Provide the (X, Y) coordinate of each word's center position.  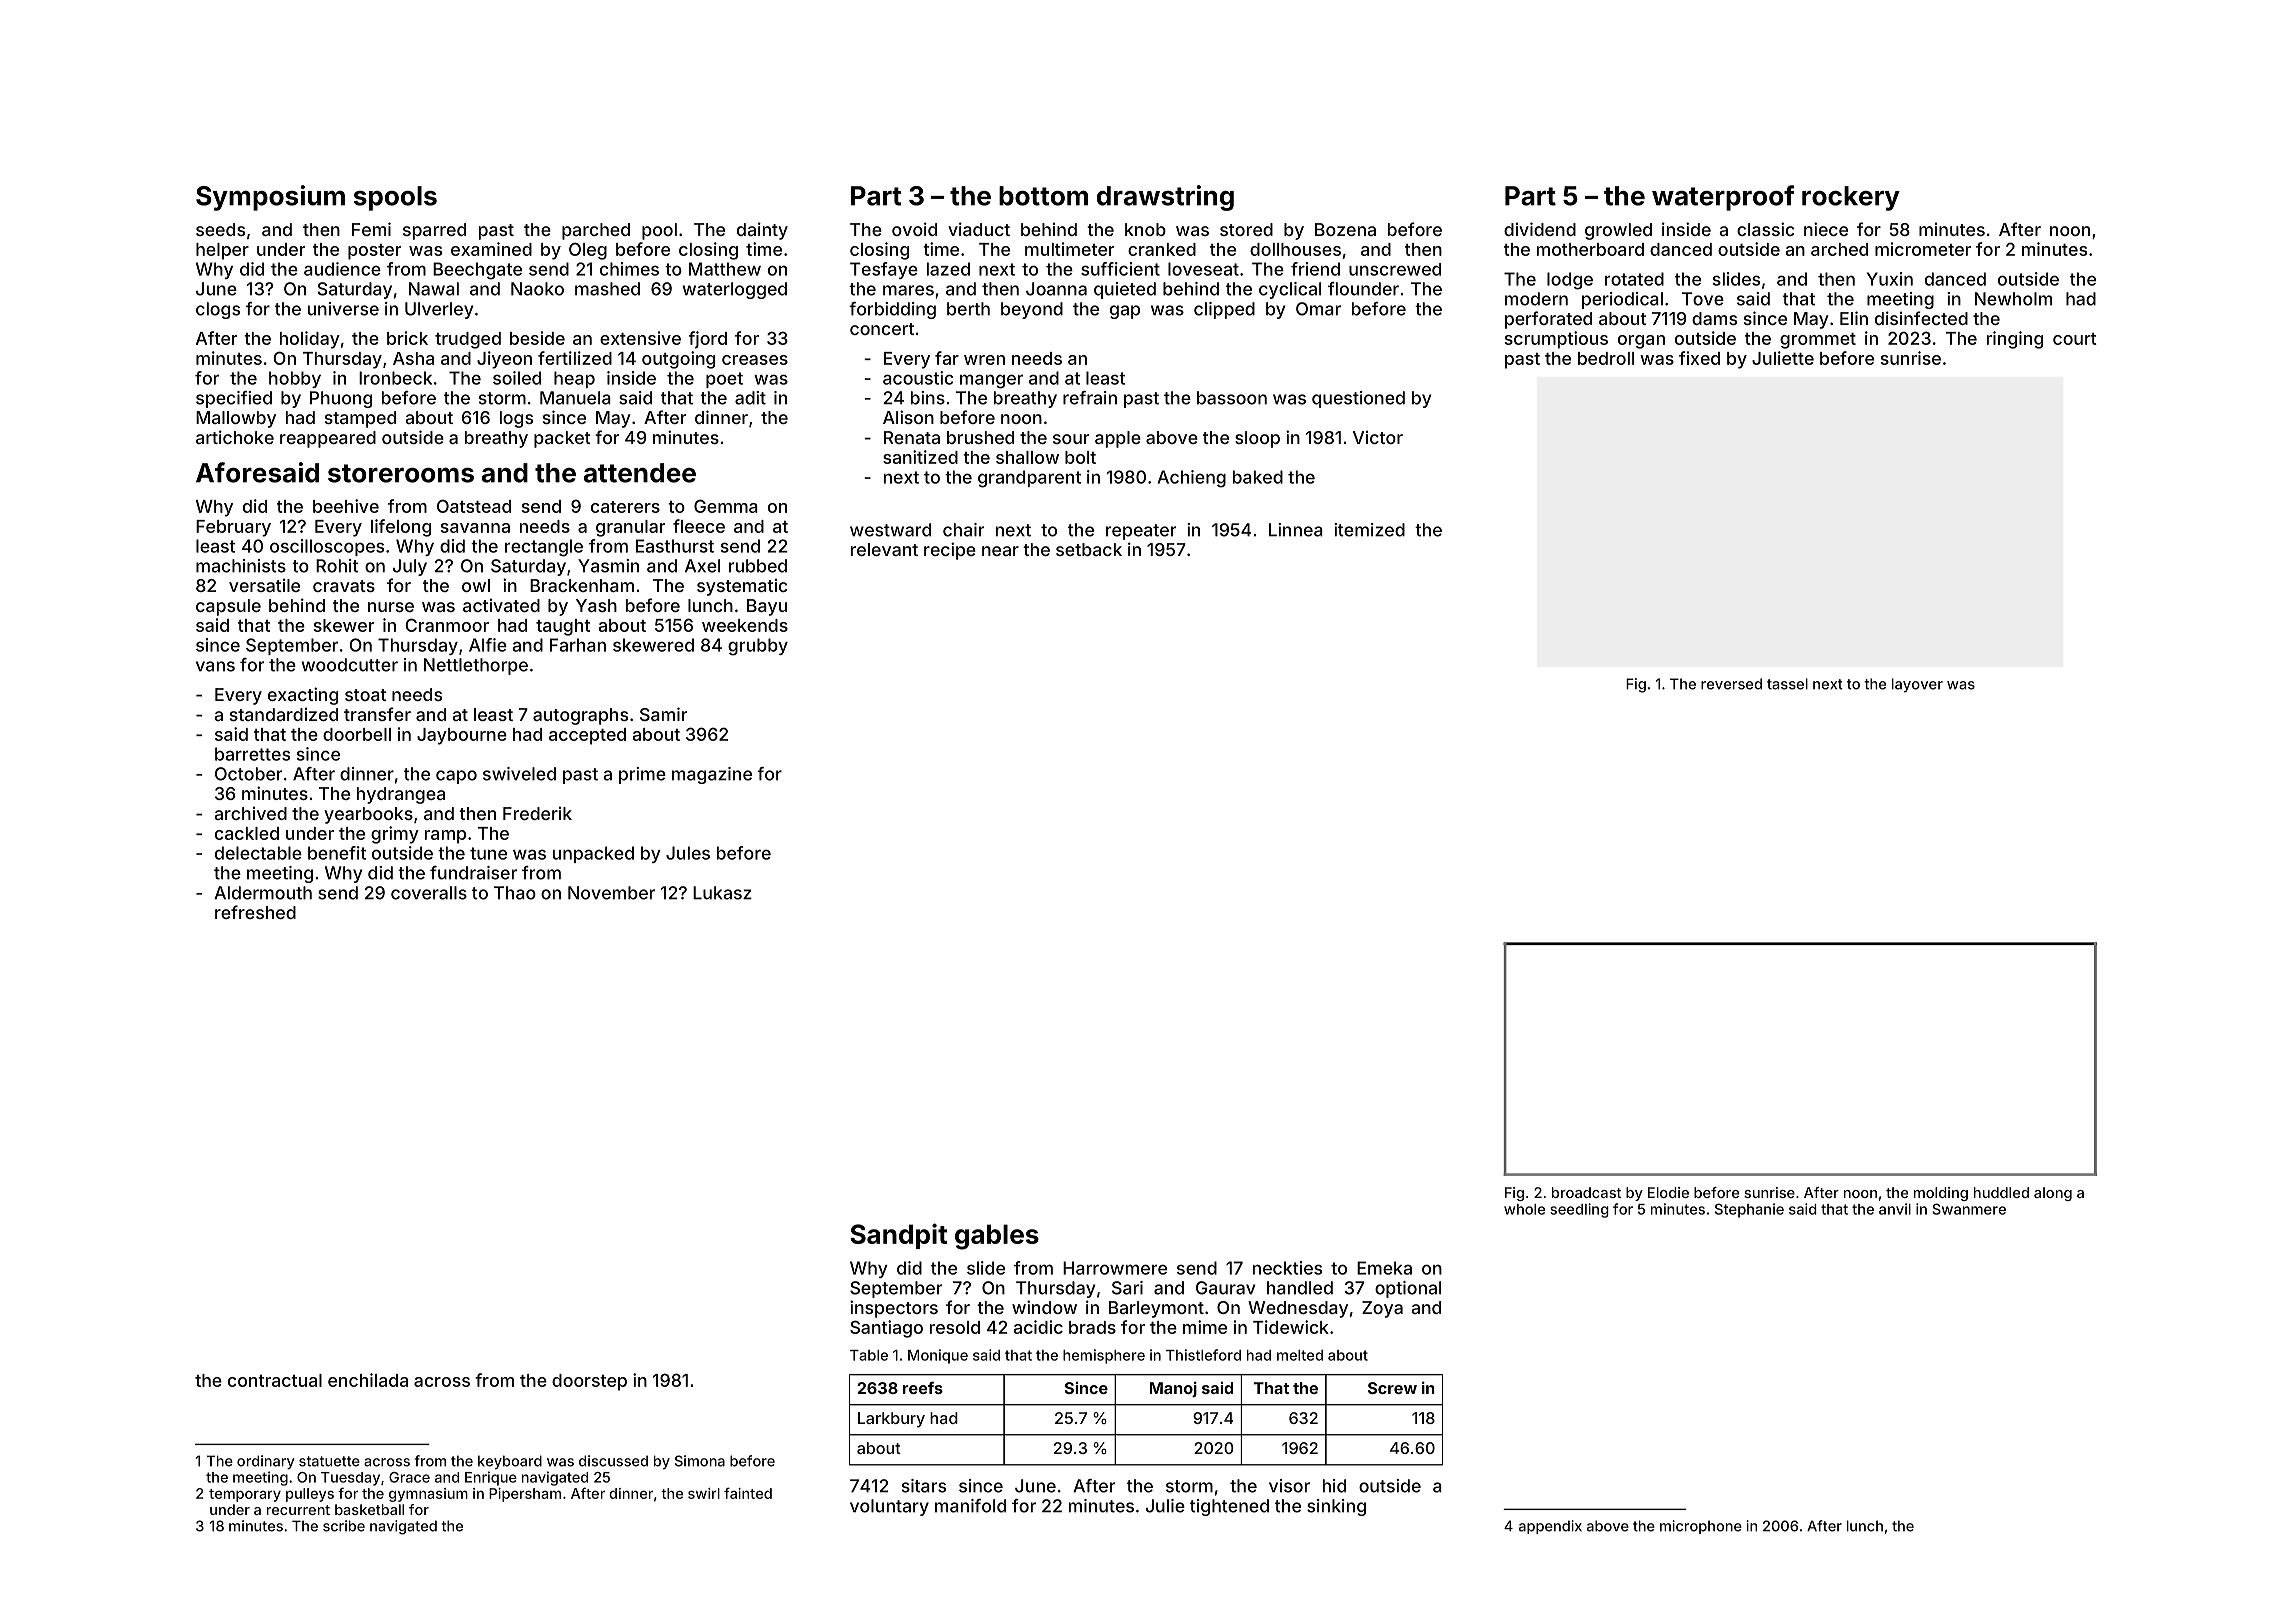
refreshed (255, 912)
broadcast (1586, 1192)
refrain (1090, 398)
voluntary (889, 1507)
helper (222, 251)
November (611, 893)
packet (562, 439)
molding (1941, 1194)
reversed (1731, 684)
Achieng (1192, 479)
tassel (1787, 684)
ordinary (266, 1462)
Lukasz (722, 893)
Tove (1703, 299)
